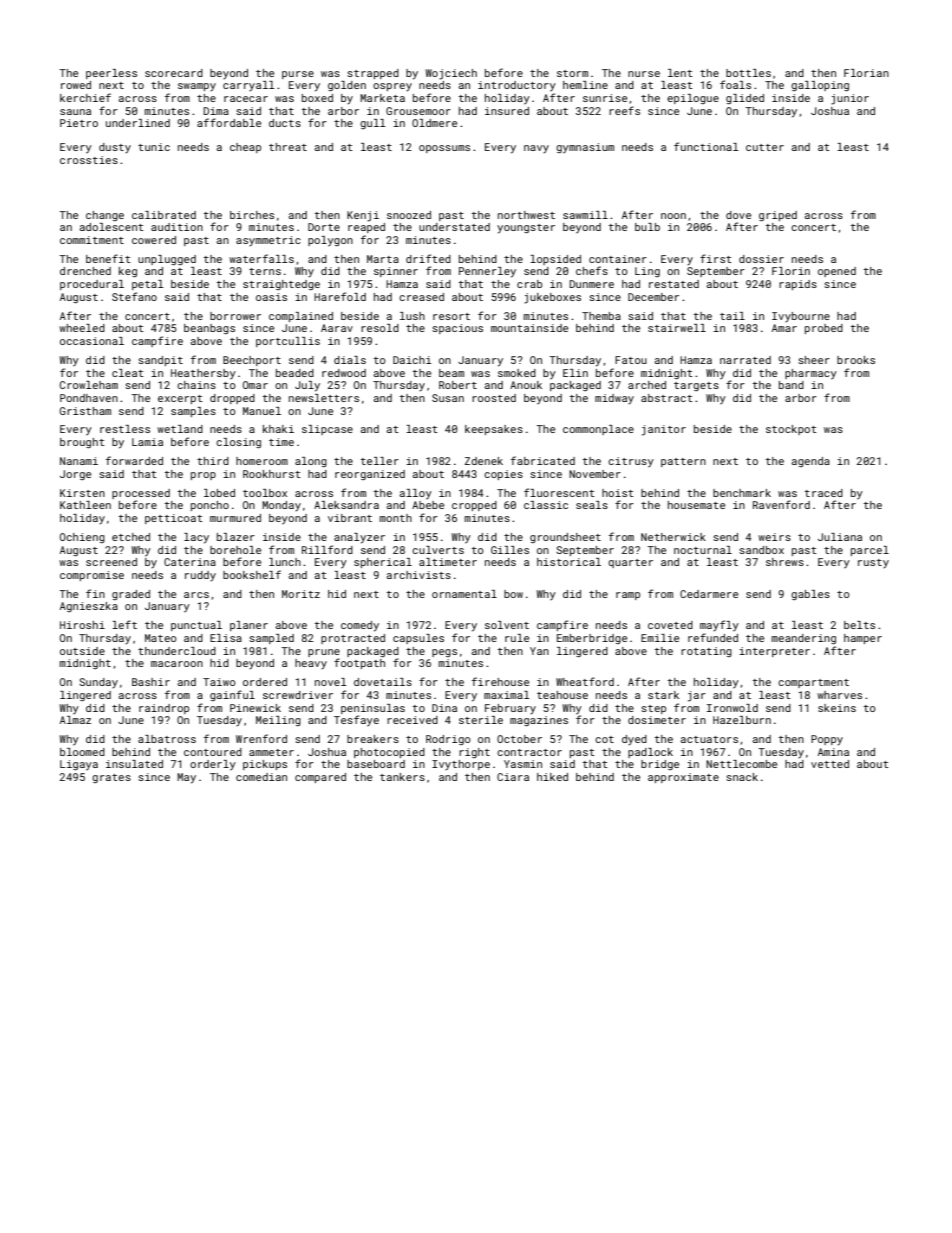 This screenshot has height=1233, width=952. What do you see at coordinates (513, 594) in the screenshot?
I see `bow` at bounding box center [513, 594].
